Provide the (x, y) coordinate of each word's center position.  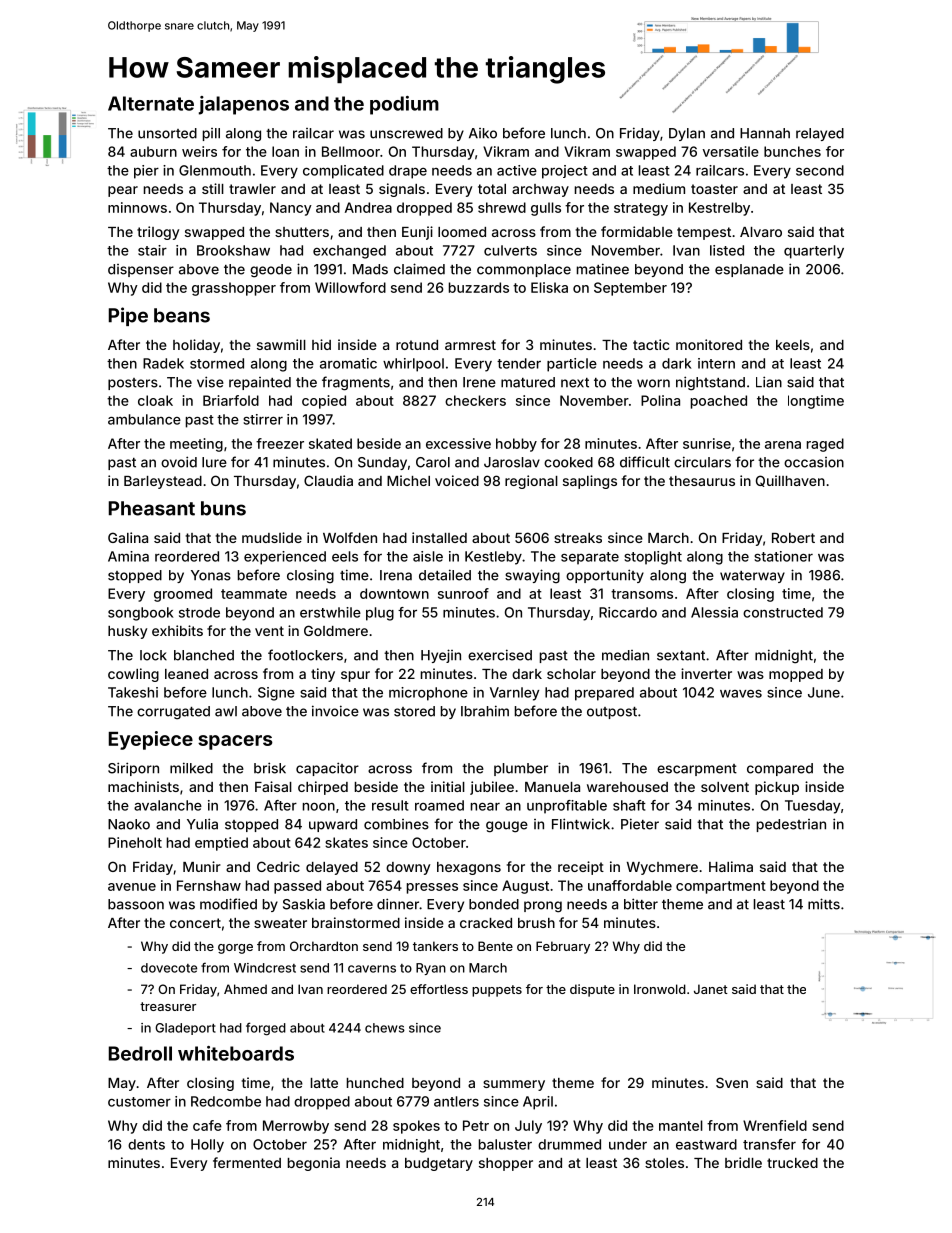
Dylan (687, 134)
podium (404, 105)
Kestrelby (719, 209)
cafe (207, 1125)
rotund (417, 345)
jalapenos (244, 105)
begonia (314, 1164)
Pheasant (152, 508)
